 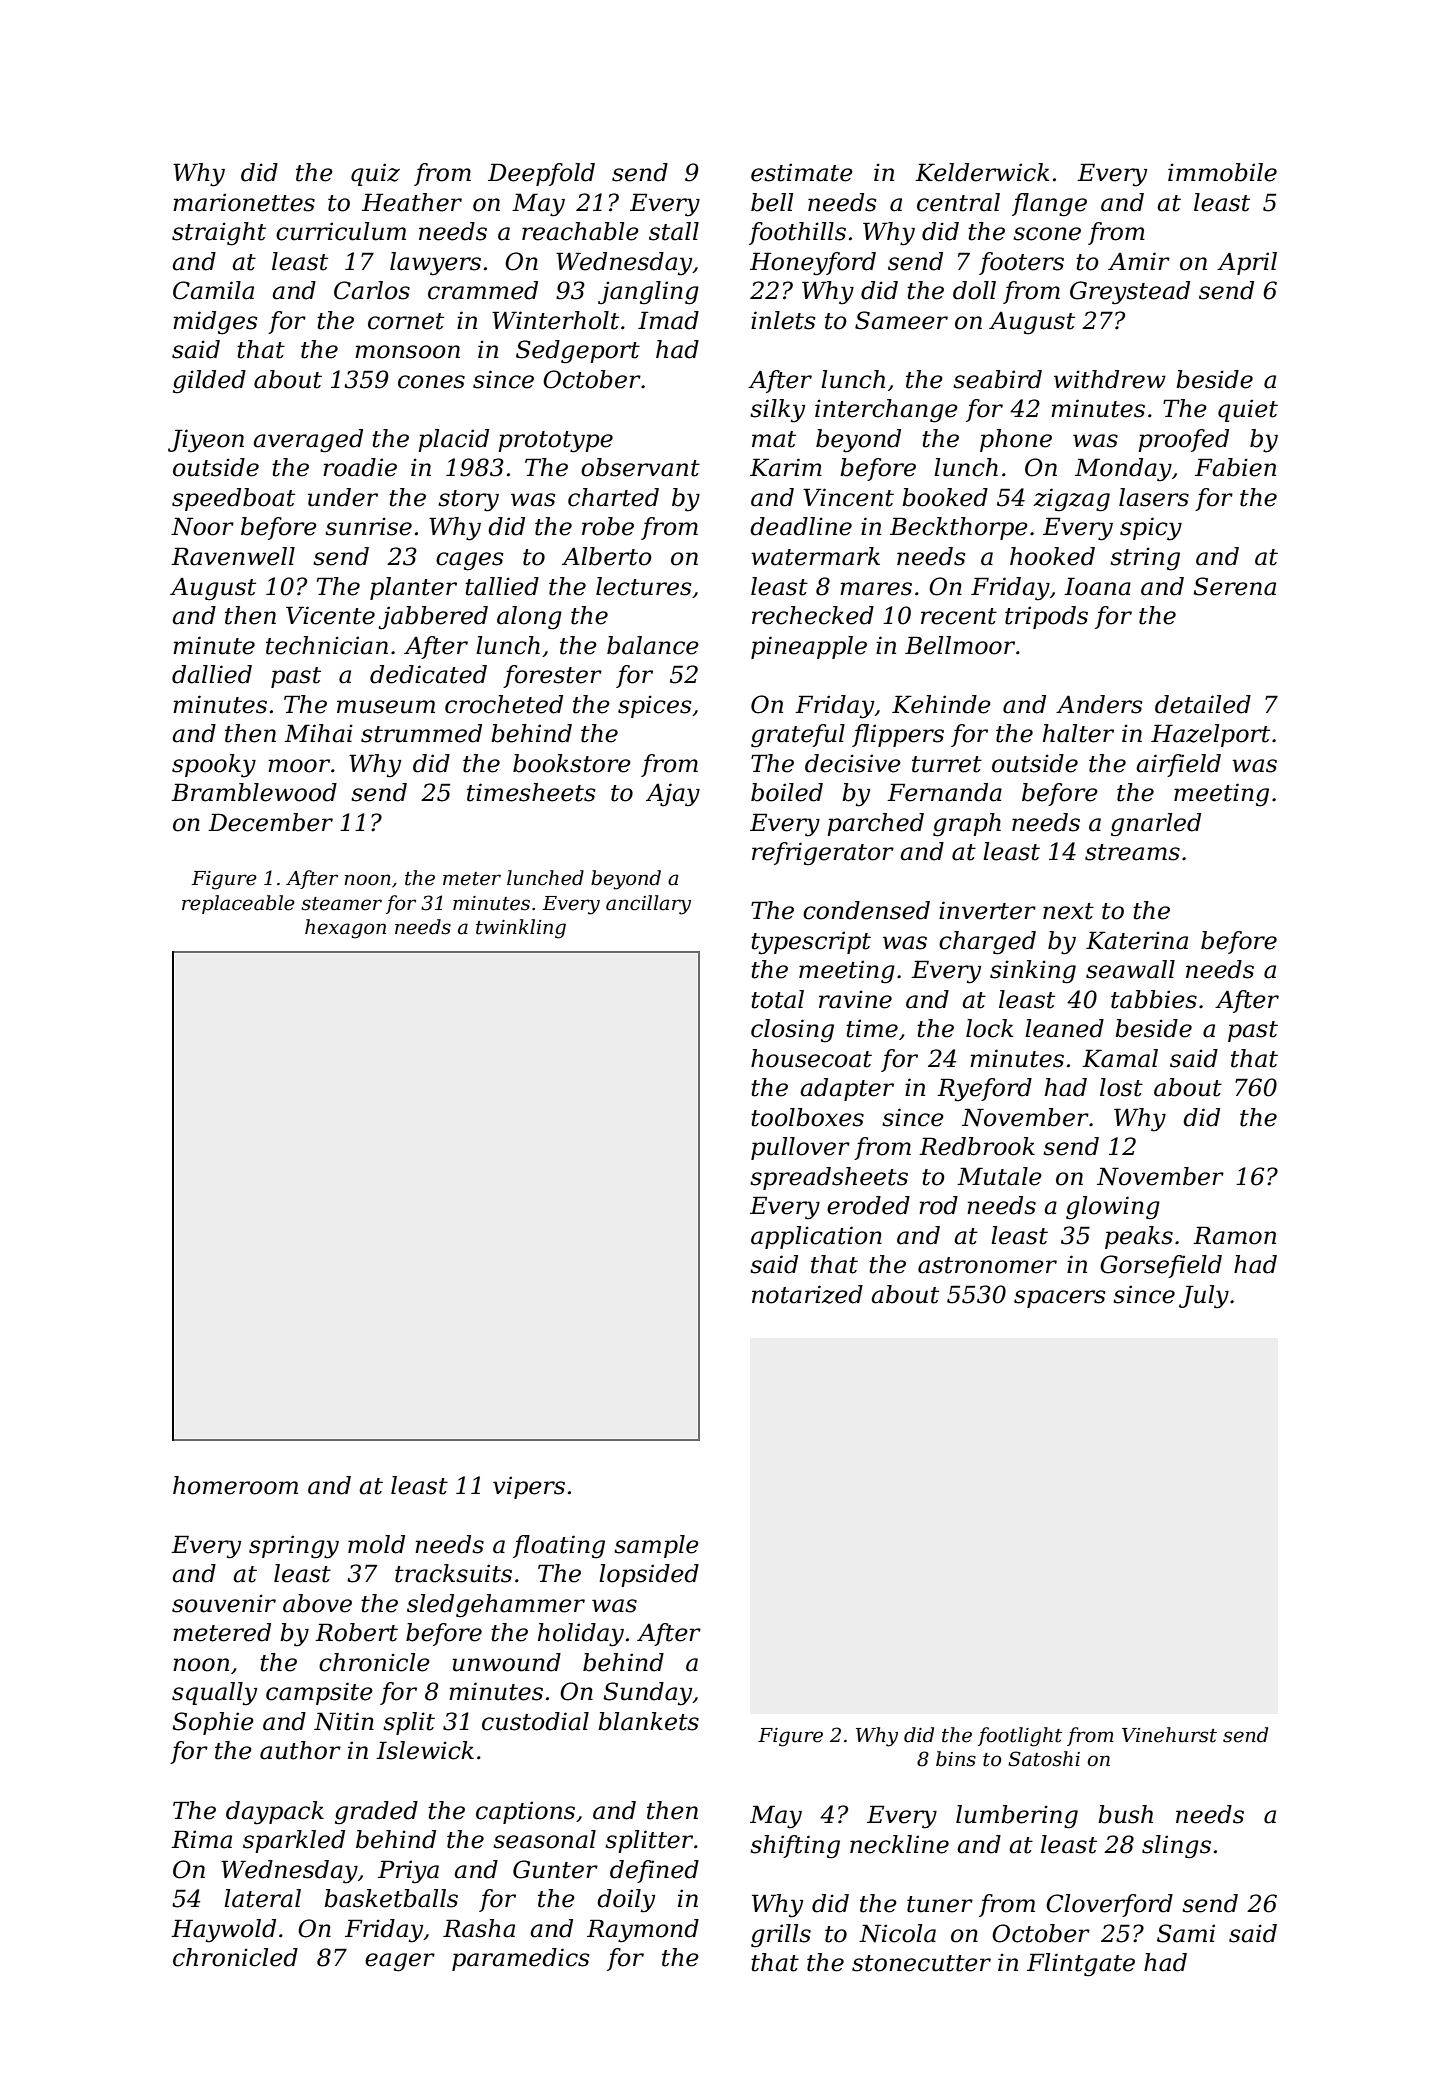 I want to click on Cloverford, so click(x=1109, y=1905).
